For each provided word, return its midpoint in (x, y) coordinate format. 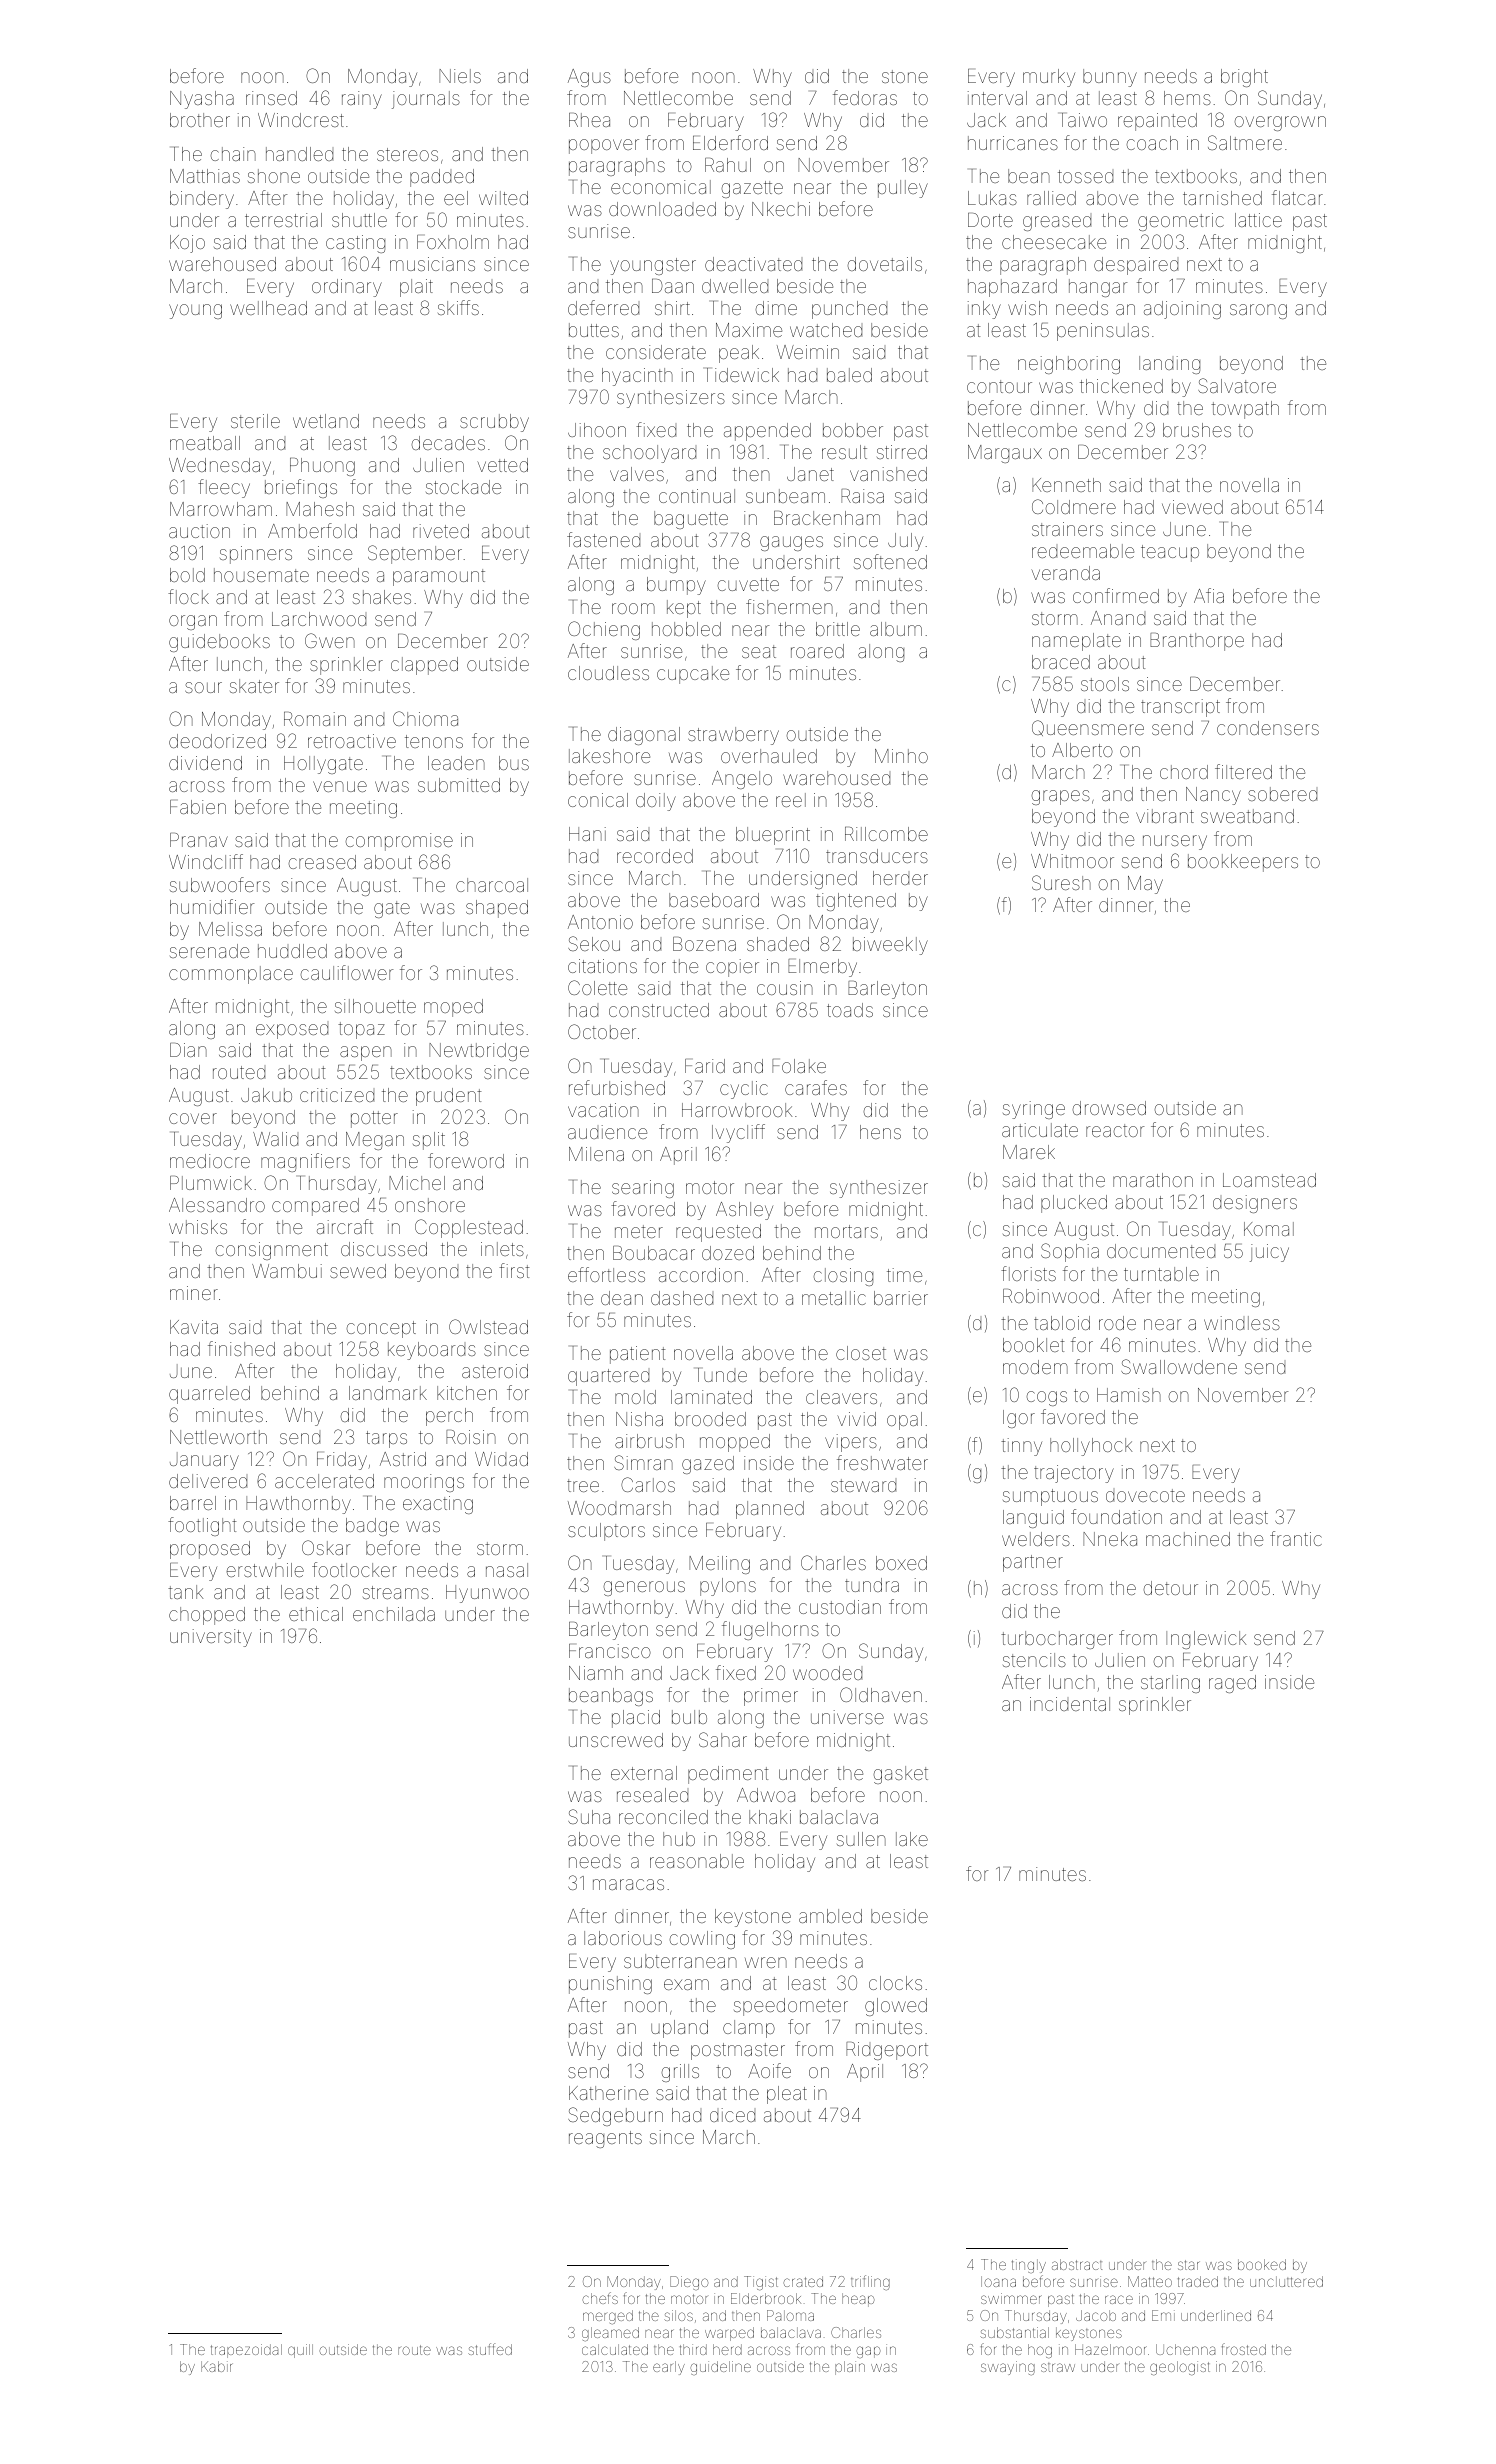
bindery (202, 200)
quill (300, 2351)
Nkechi (781, 209)
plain (850, 2368)
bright (1244, 78)
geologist (1180, 2368)
